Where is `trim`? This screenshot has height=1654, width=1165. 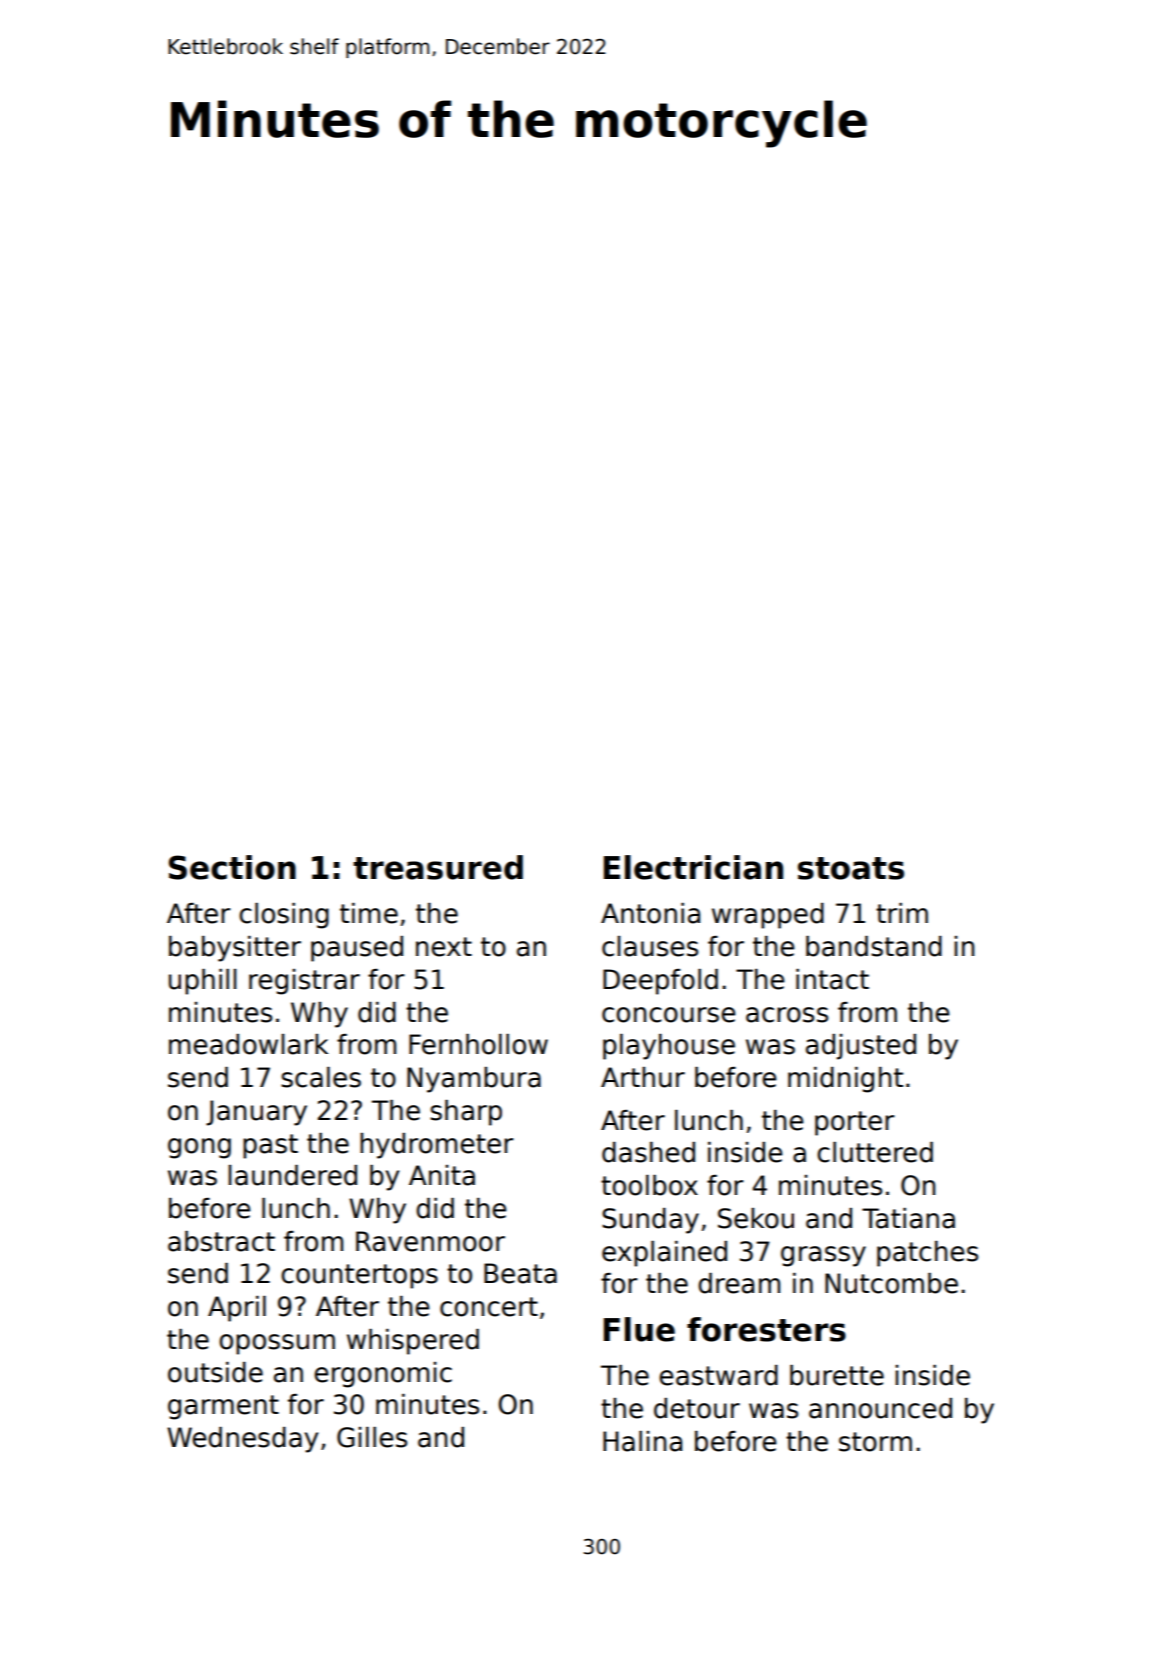 trim is located at coordinates (902, 913).
